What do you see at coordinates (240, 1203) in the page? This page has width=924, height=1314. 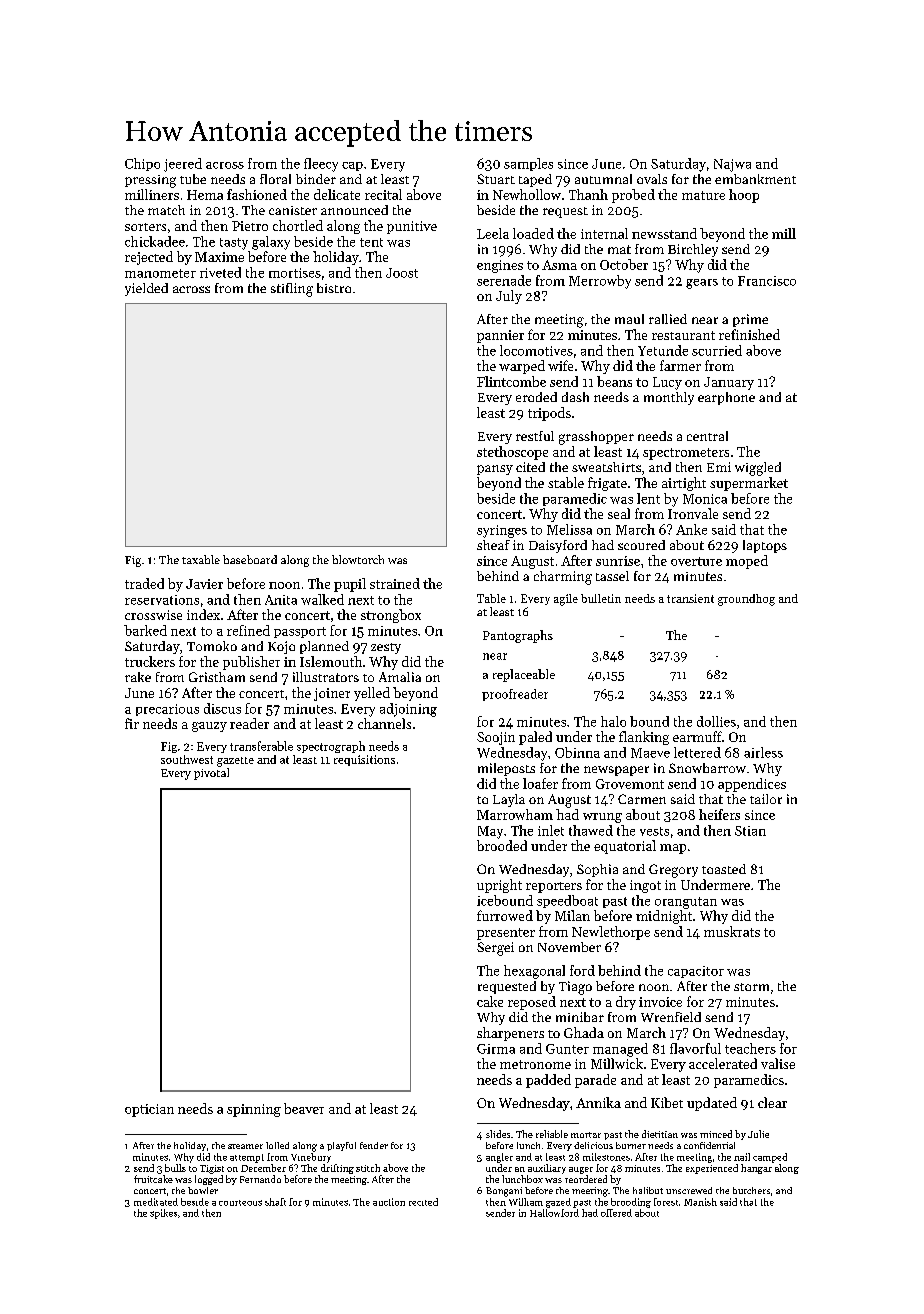 I see `courteous` at bounding box center [240, 1203].
